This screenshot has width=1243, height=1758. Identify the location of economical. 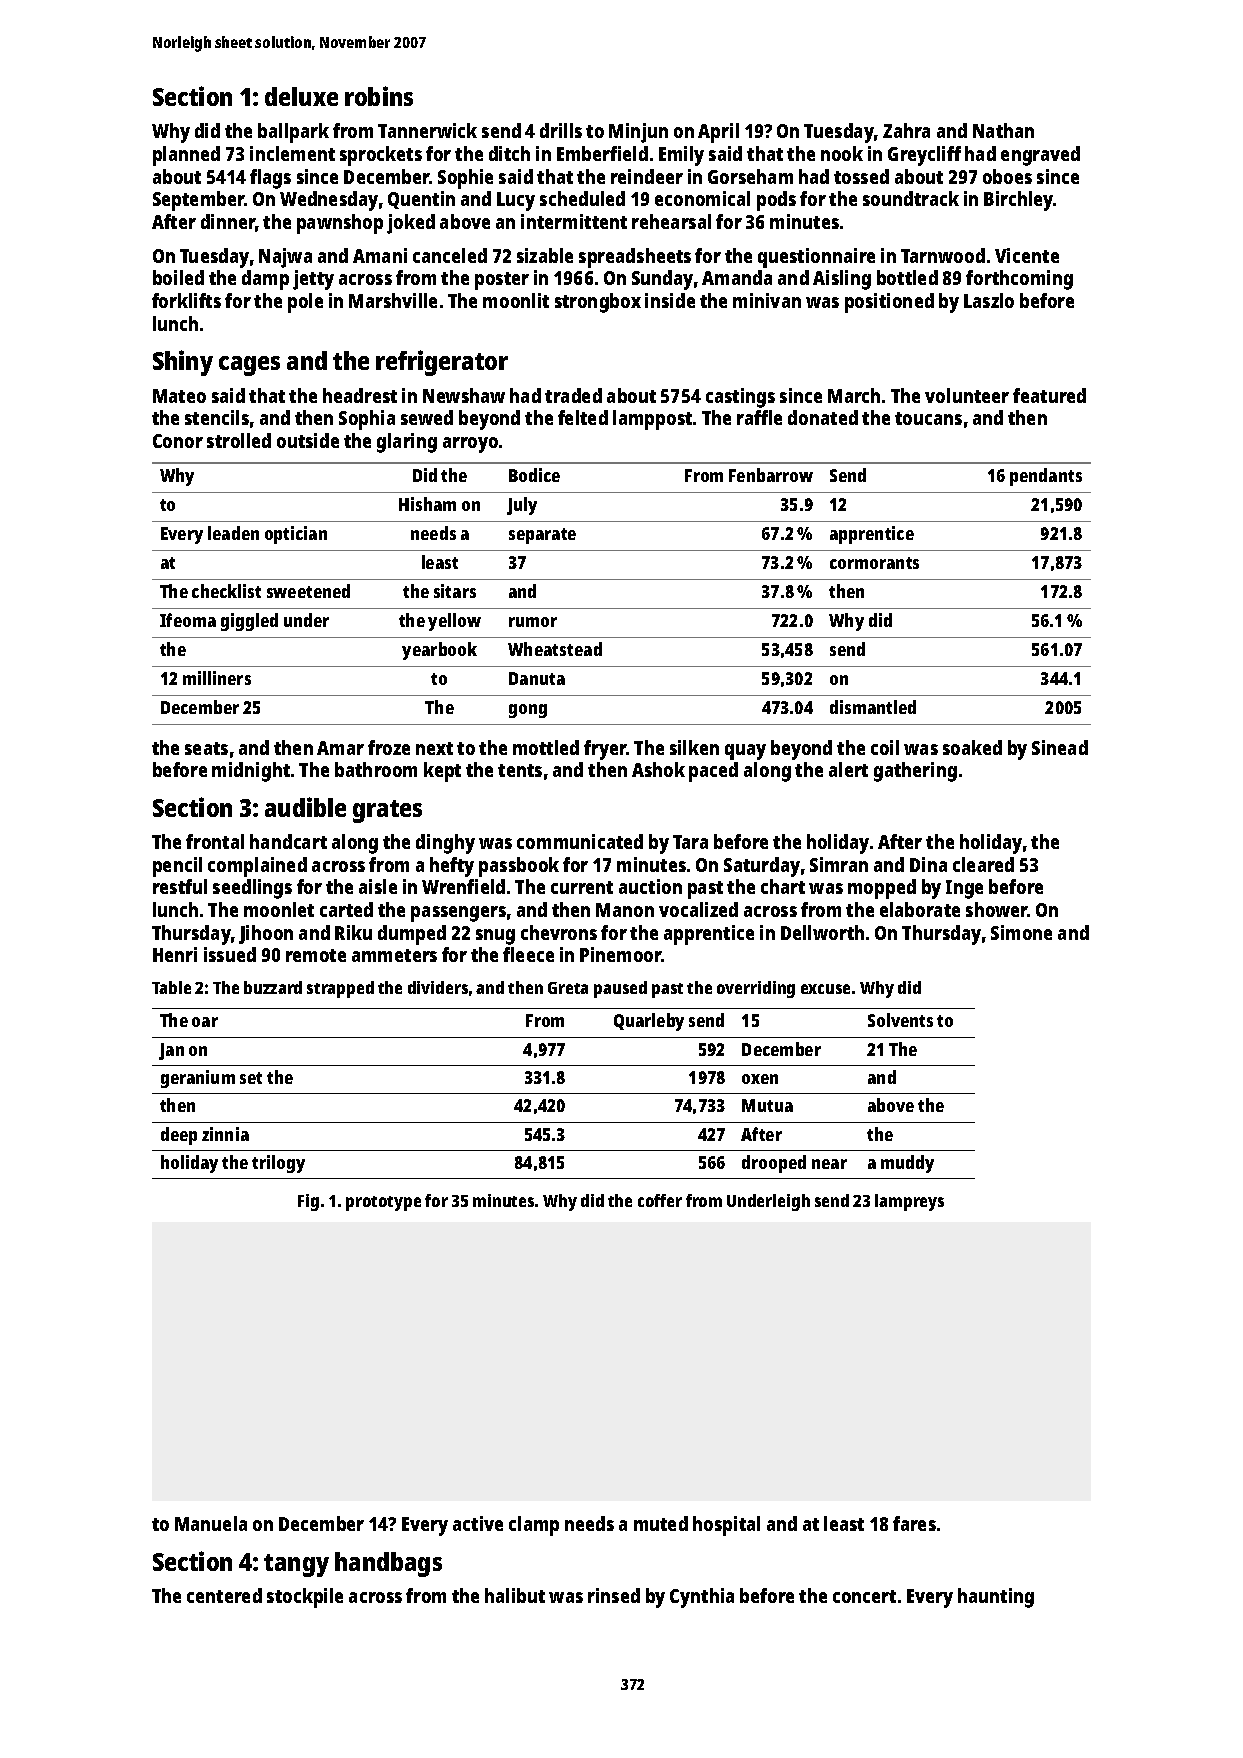
(702, 198).
